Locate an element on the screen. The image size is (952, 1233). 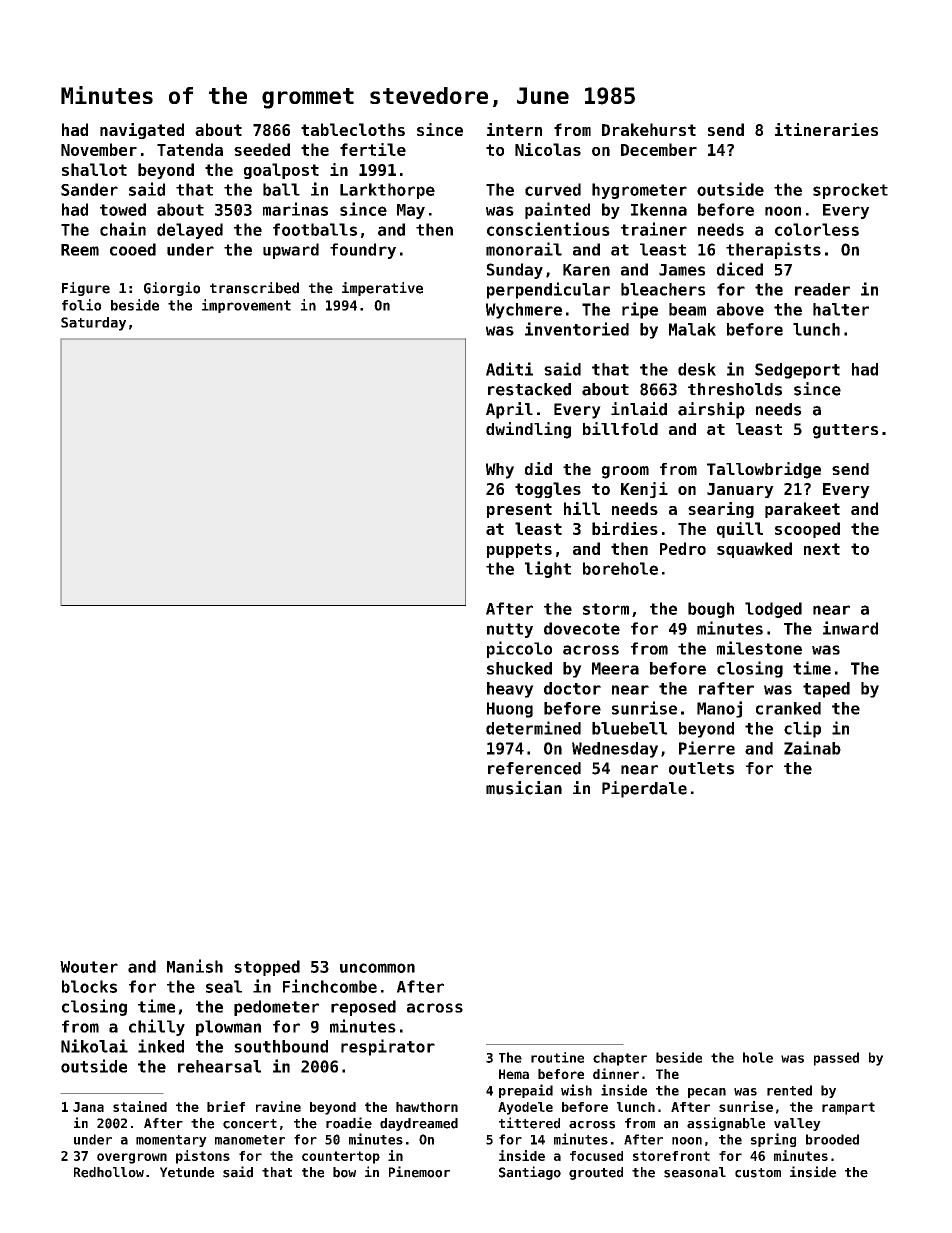
stopped is located at coordinates (267, 968).
